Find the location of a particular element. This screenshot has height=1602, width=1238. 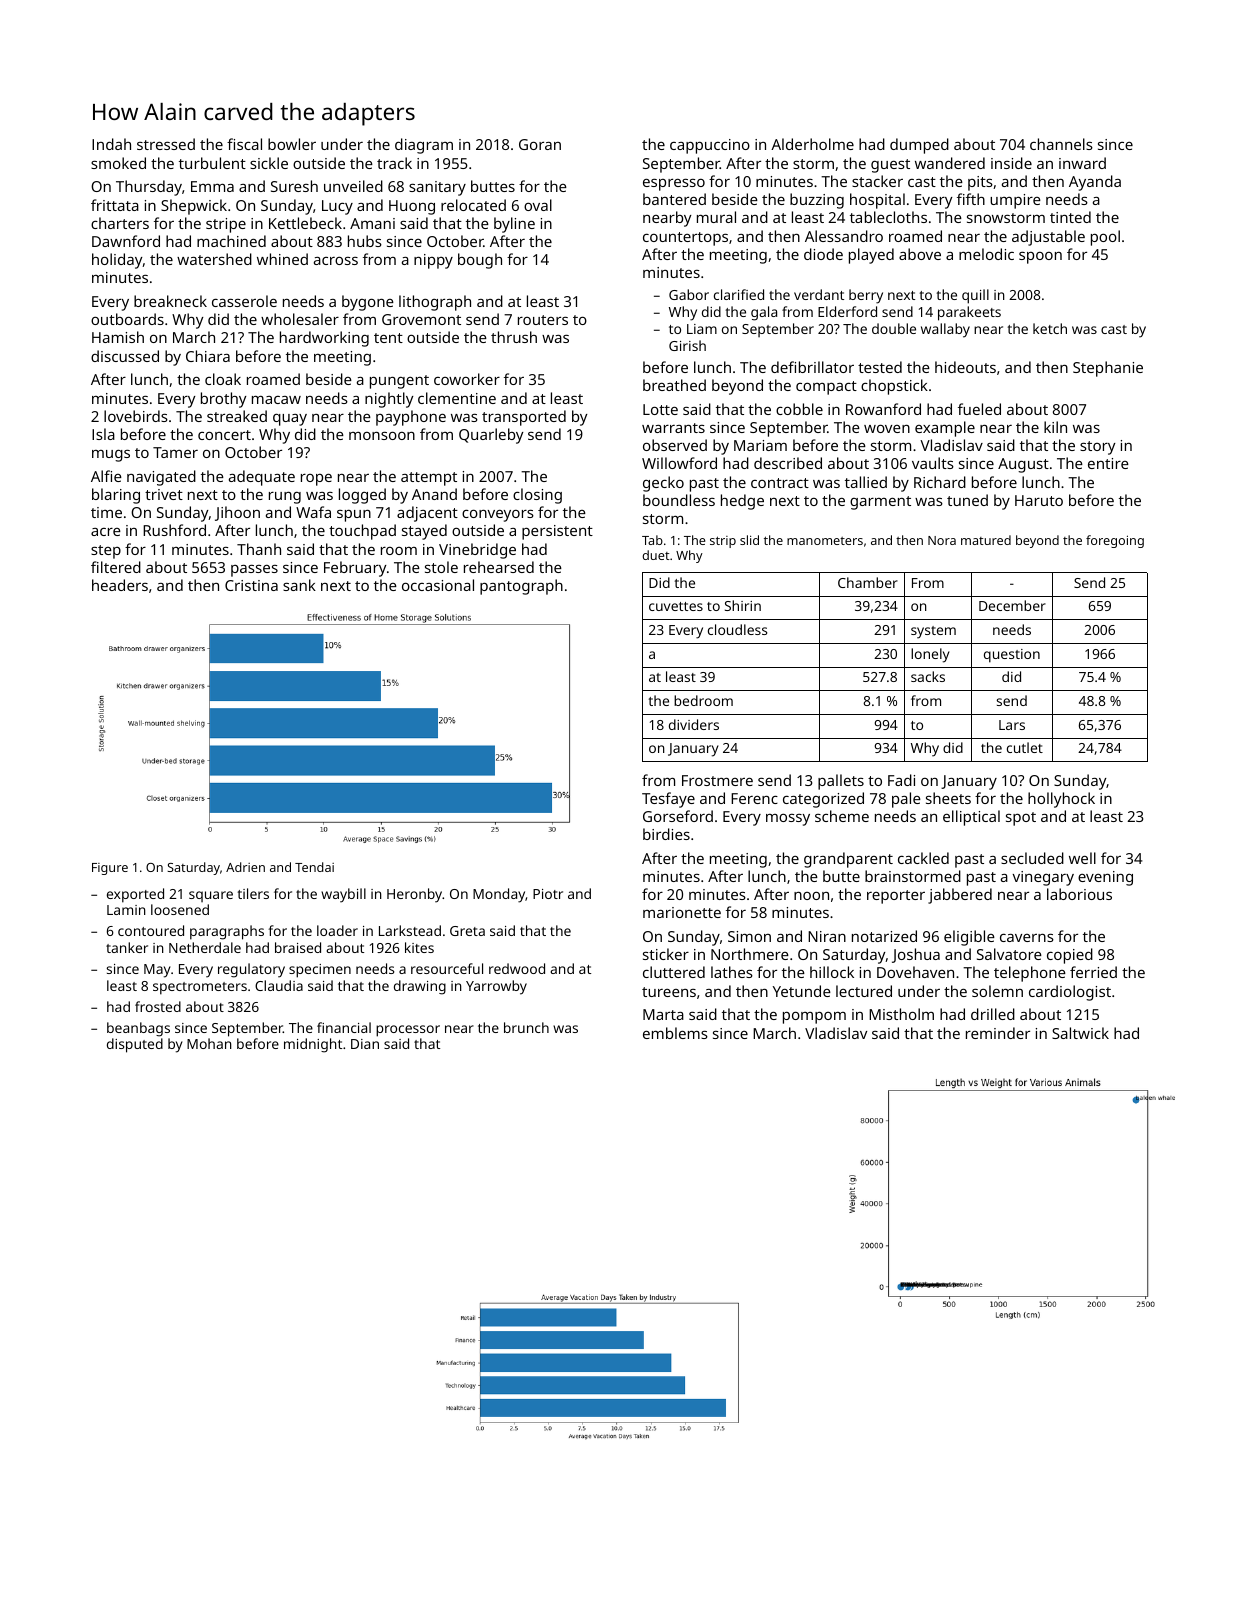

sank is located at coordinates (299, 585).
